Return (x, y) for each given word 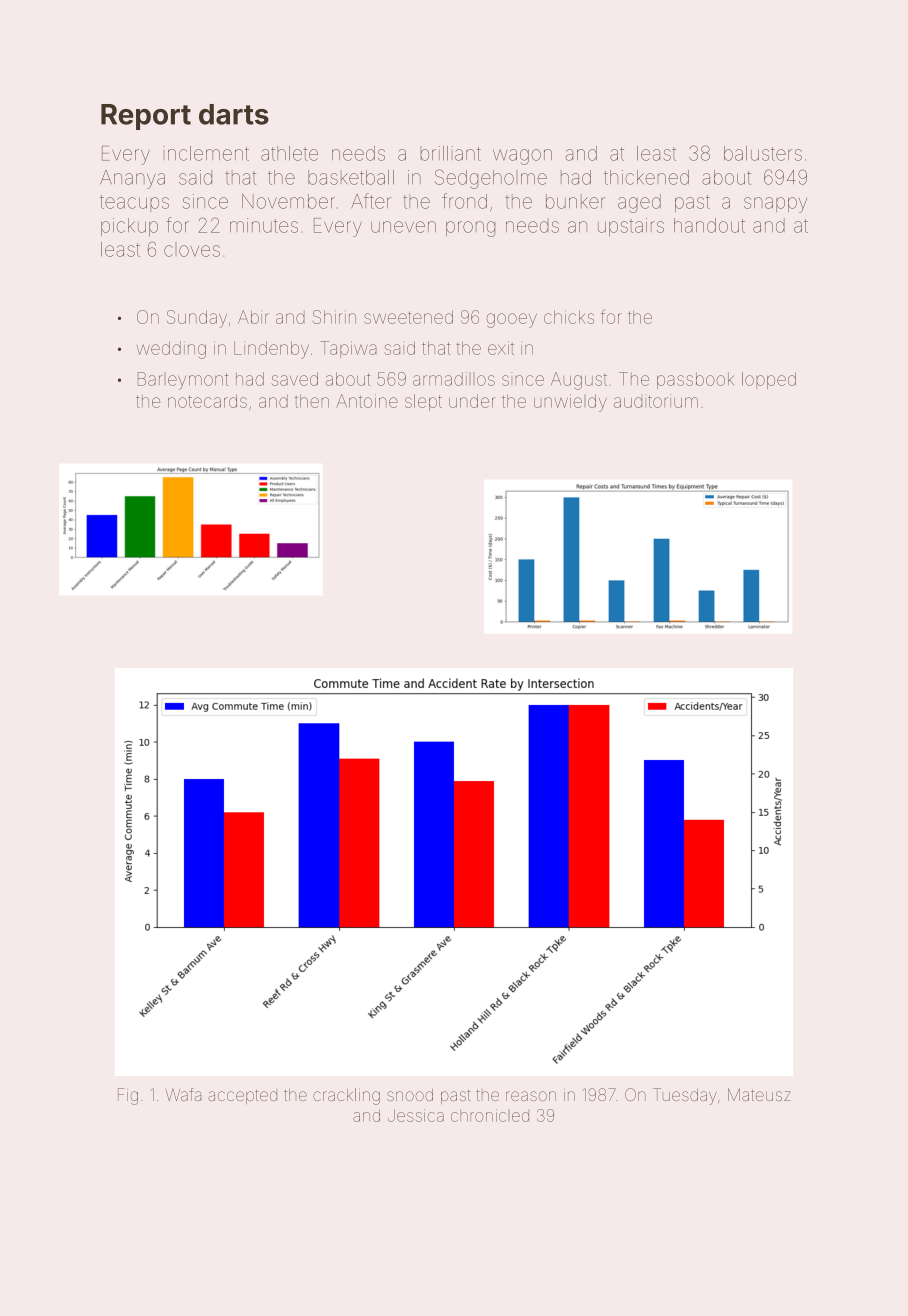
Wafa (183, 1094)
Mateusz (759, 1094)
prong (470, 229)
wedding (171, 350)
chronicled (490, 1115)
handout (709, 225)
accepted (242, 1097)
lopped (769, 380)
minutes (264, 225)
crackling (346, 1096)
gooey (512, 320)
